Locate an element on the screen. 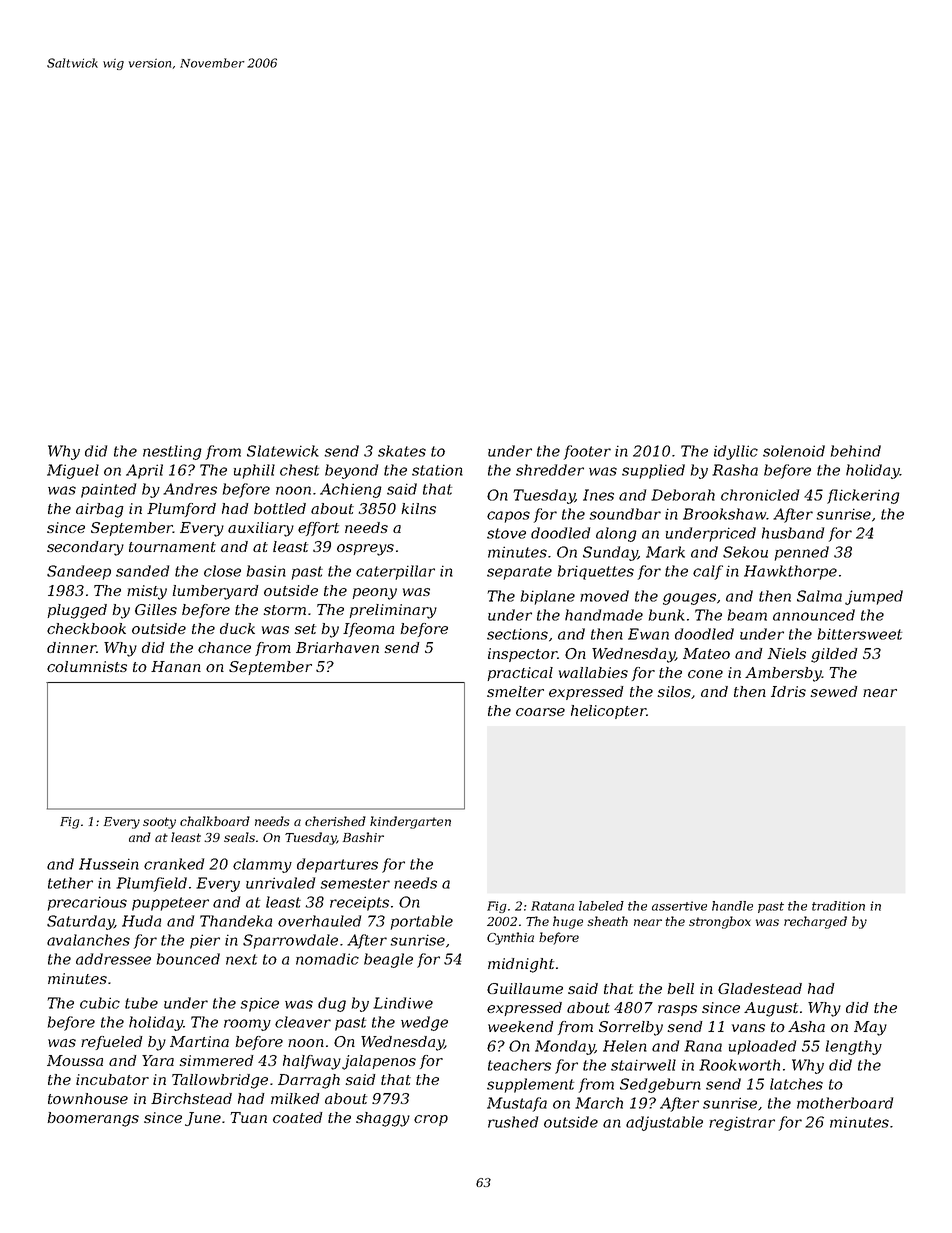 This screenshot has height=1233, width=952. jumped is located at coordinates (874, 597).
